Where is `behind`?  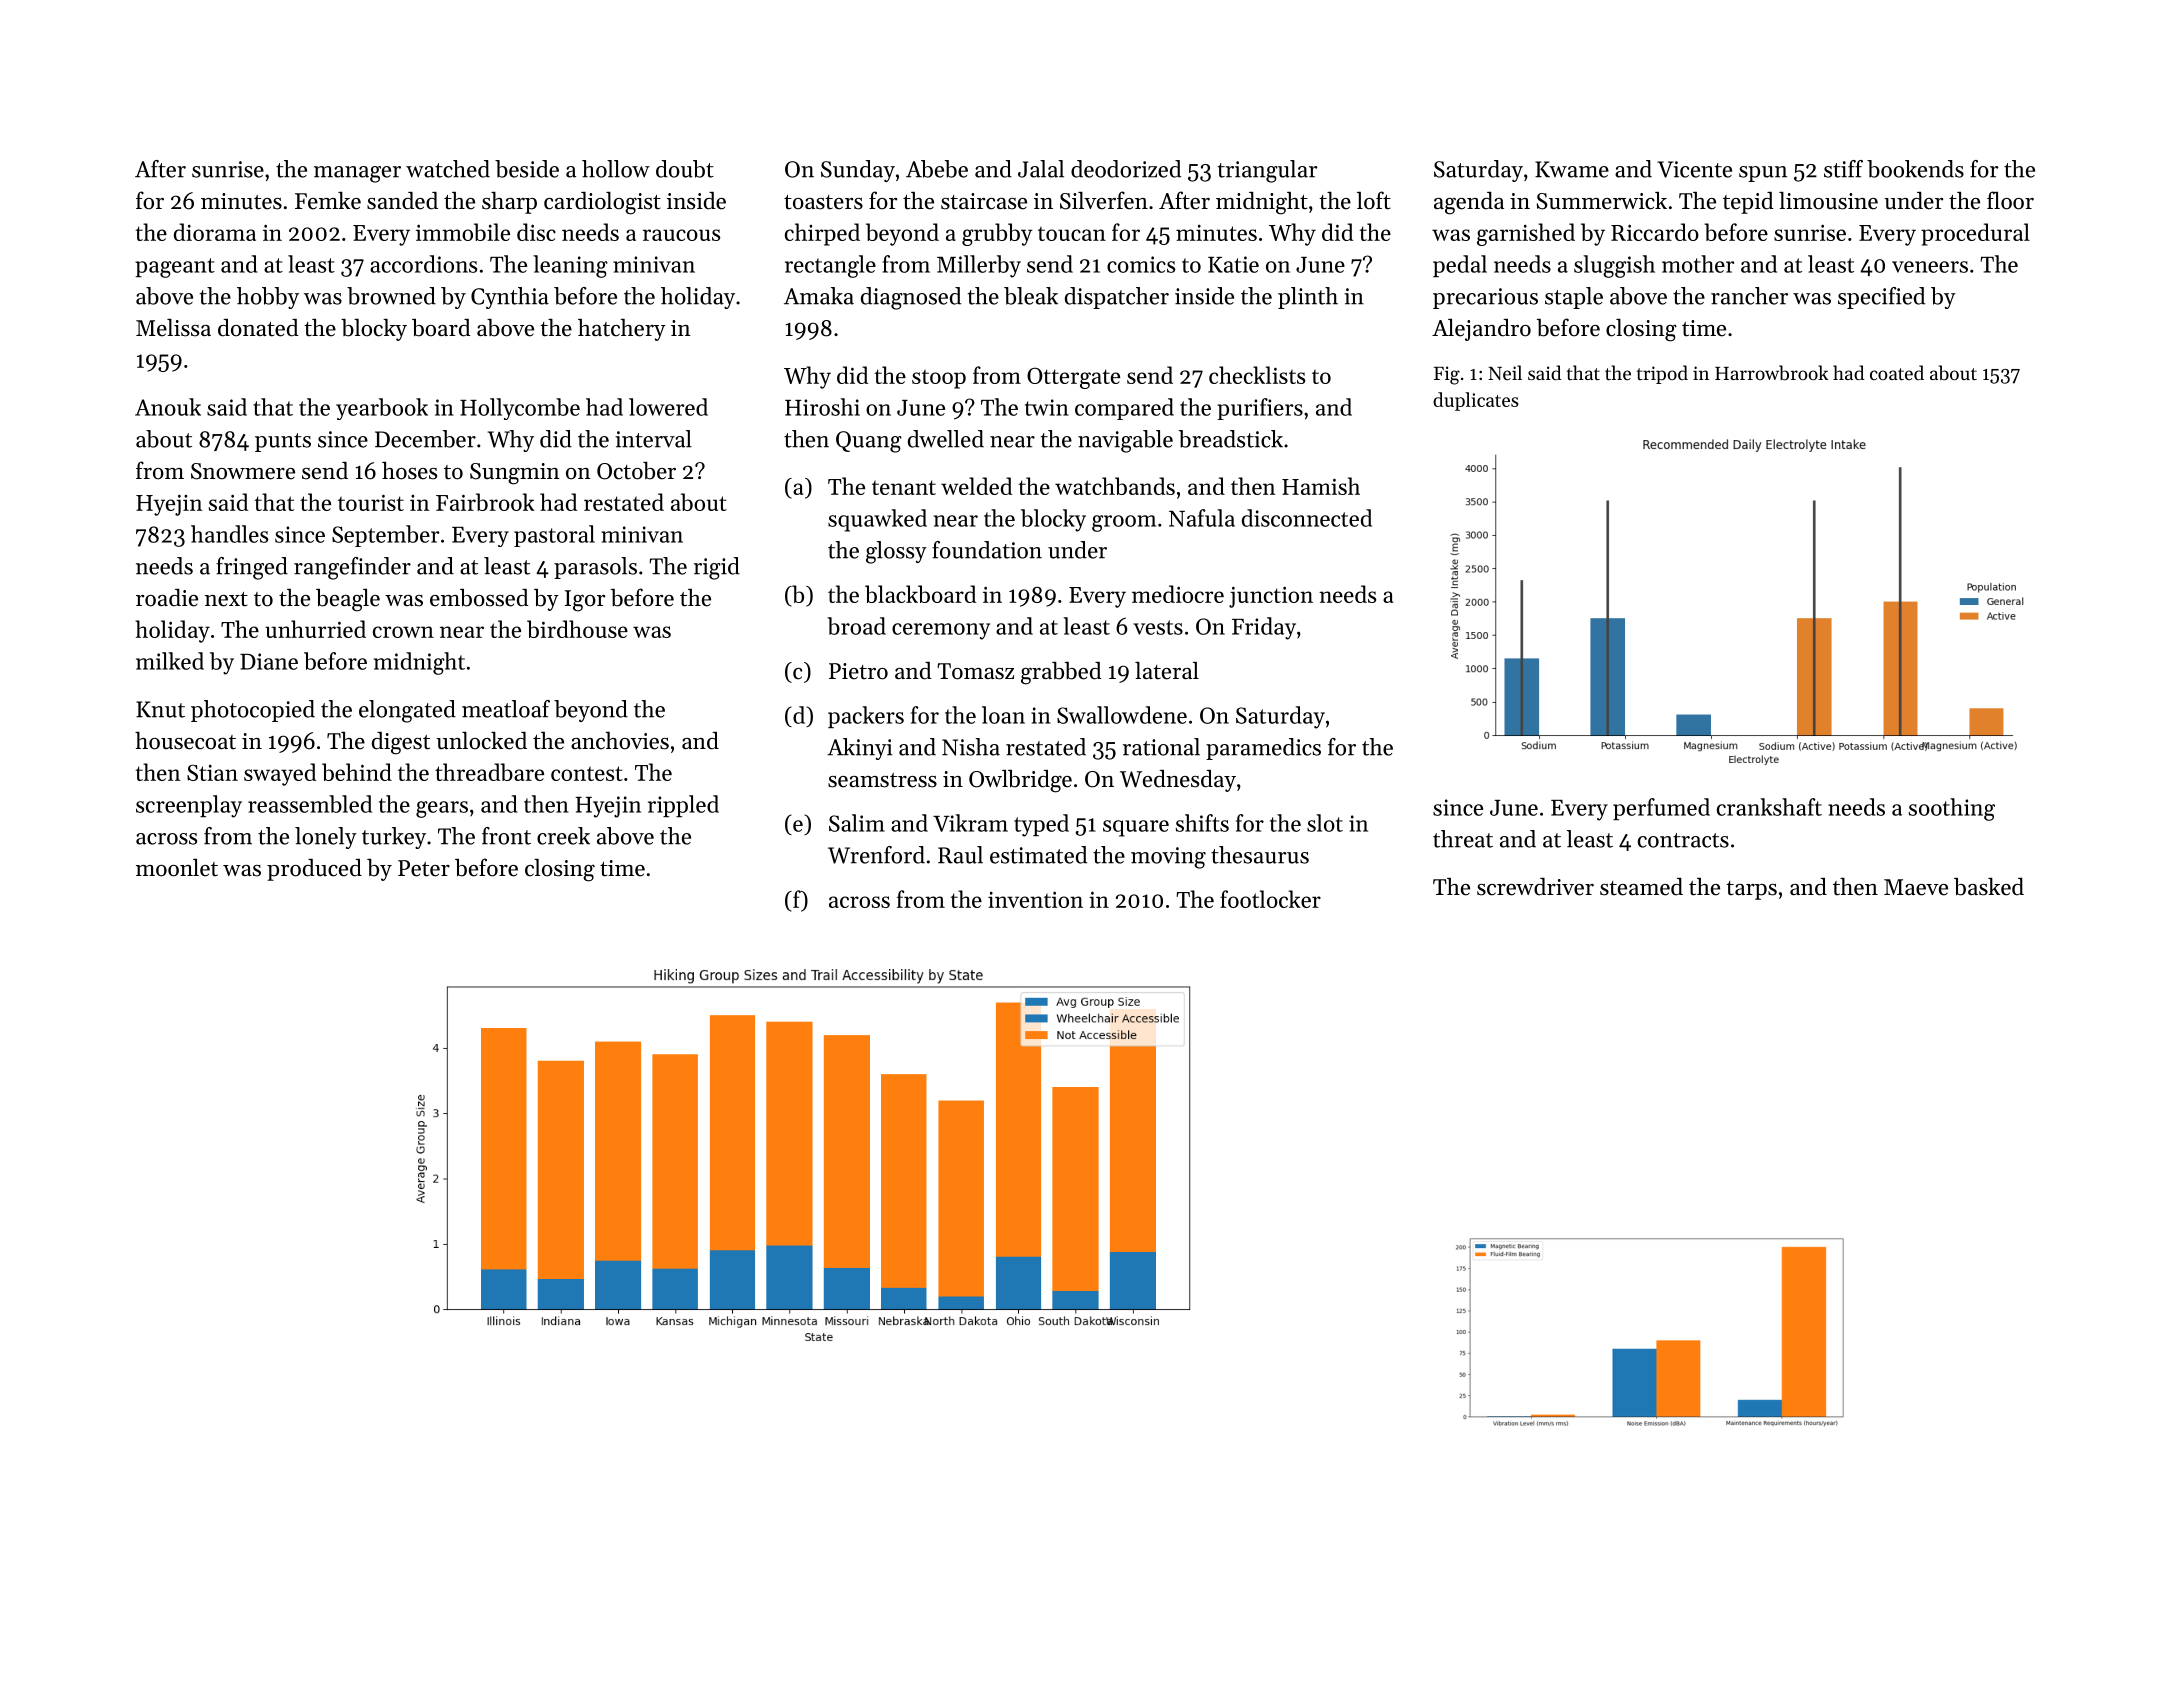
behind is located at coordinates (357, 772).
